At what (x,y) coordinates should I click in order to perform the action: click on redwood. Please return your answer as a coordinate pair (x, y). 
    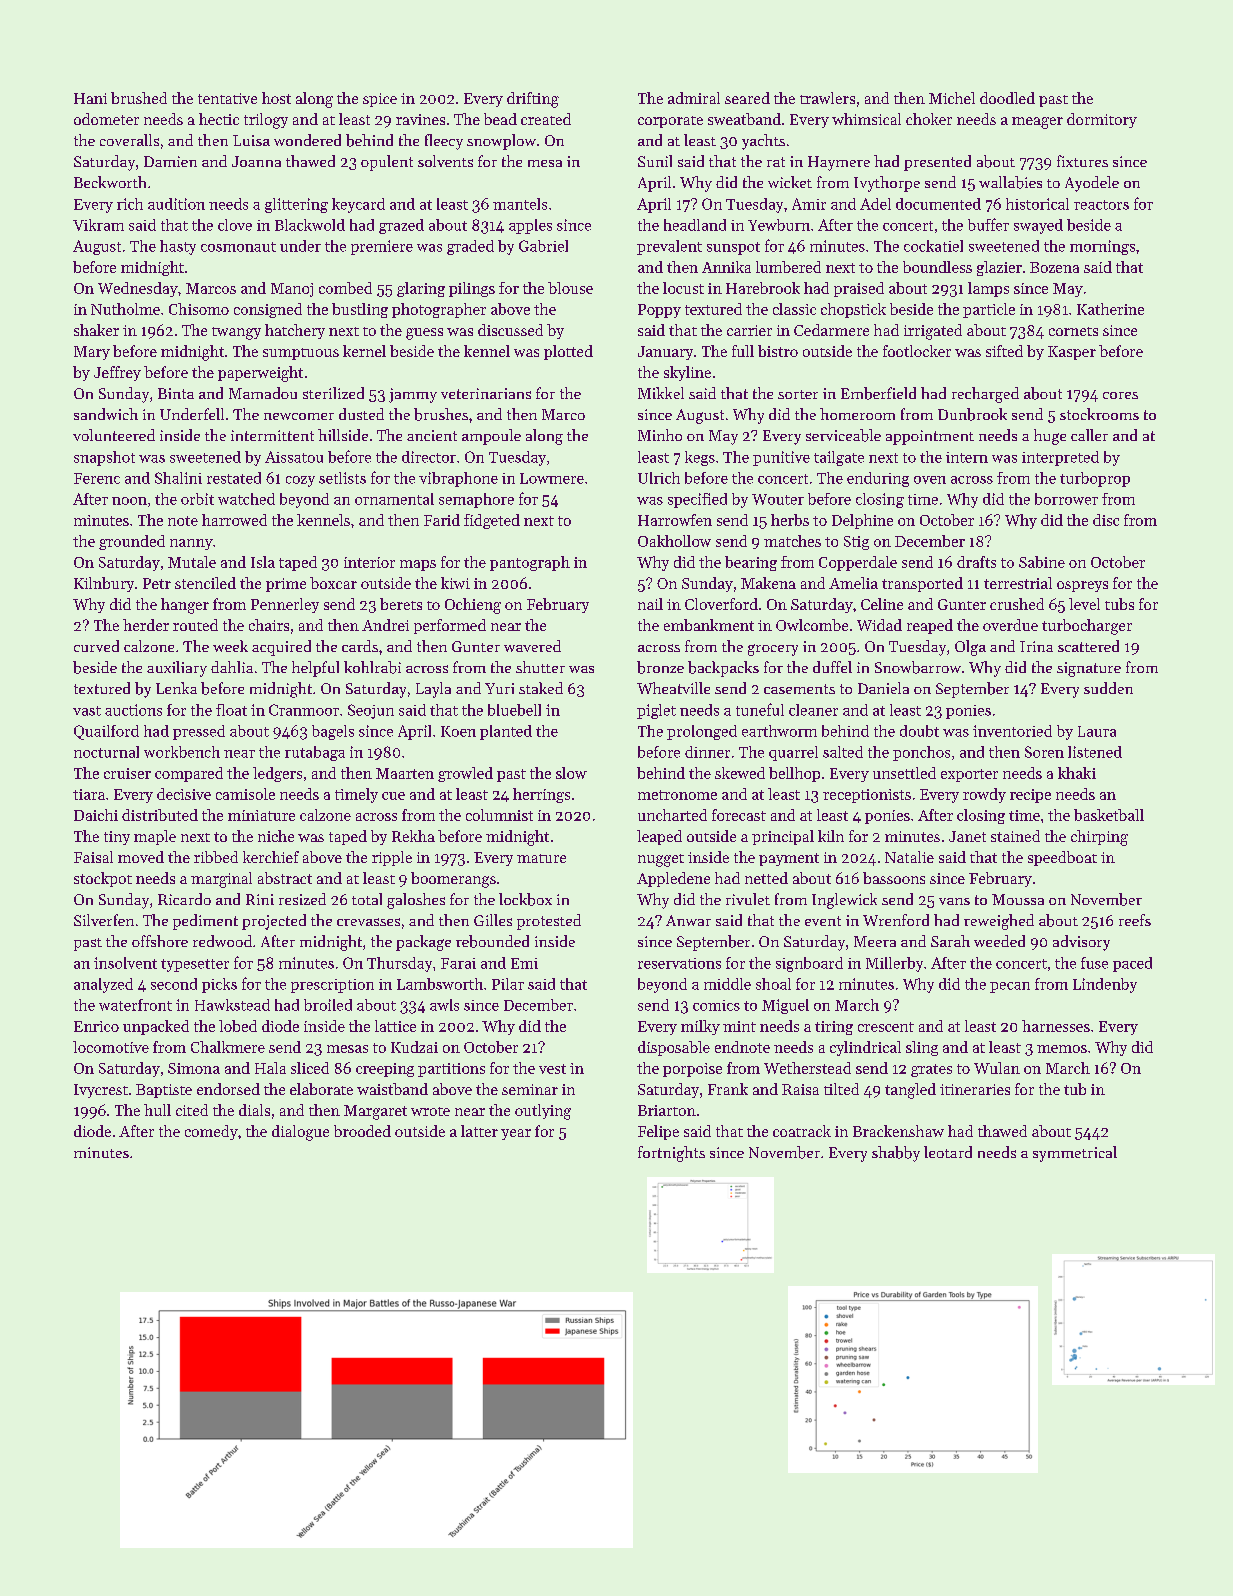
    Looking at the image, I should click on (222, 941).
